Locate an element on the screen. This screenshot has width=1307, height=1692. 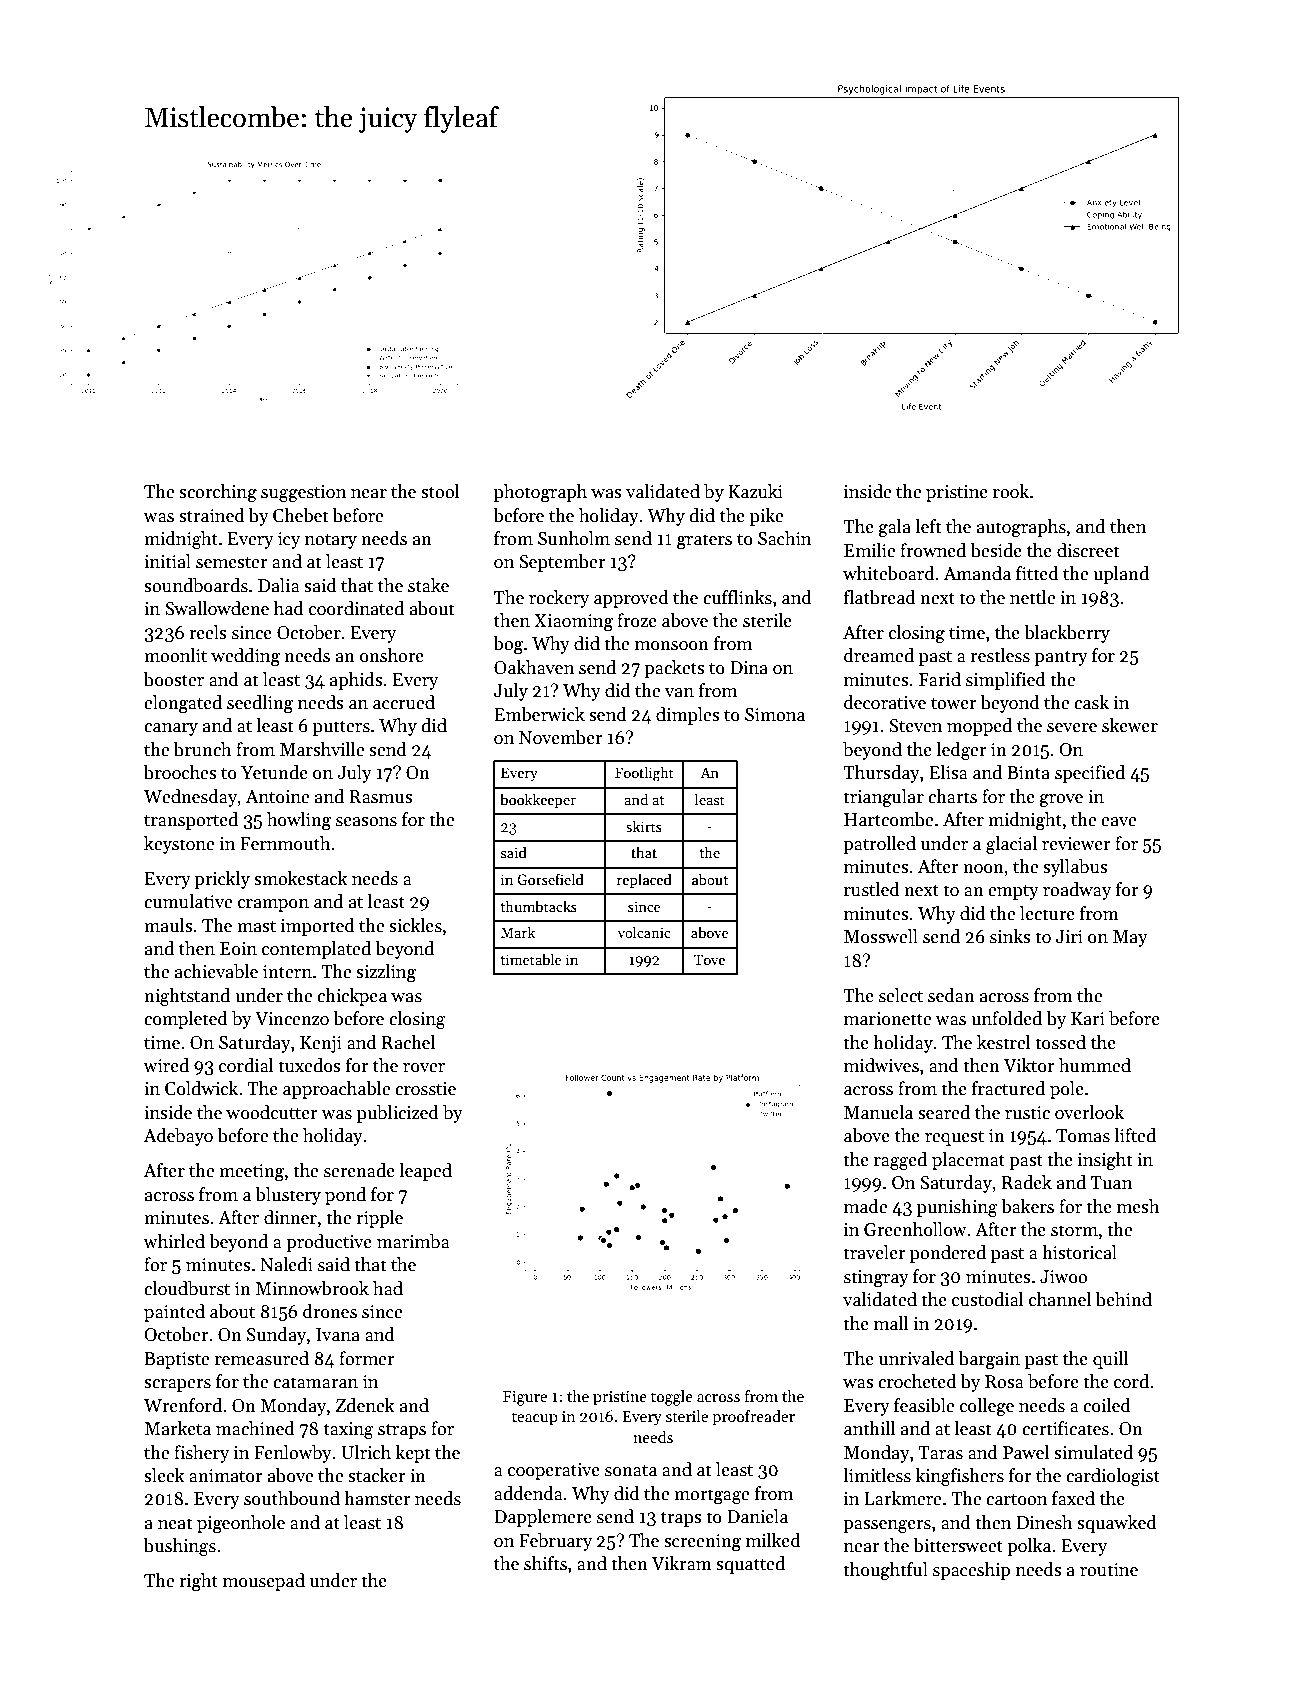
blustery is located at coordinates (288, 1196).
